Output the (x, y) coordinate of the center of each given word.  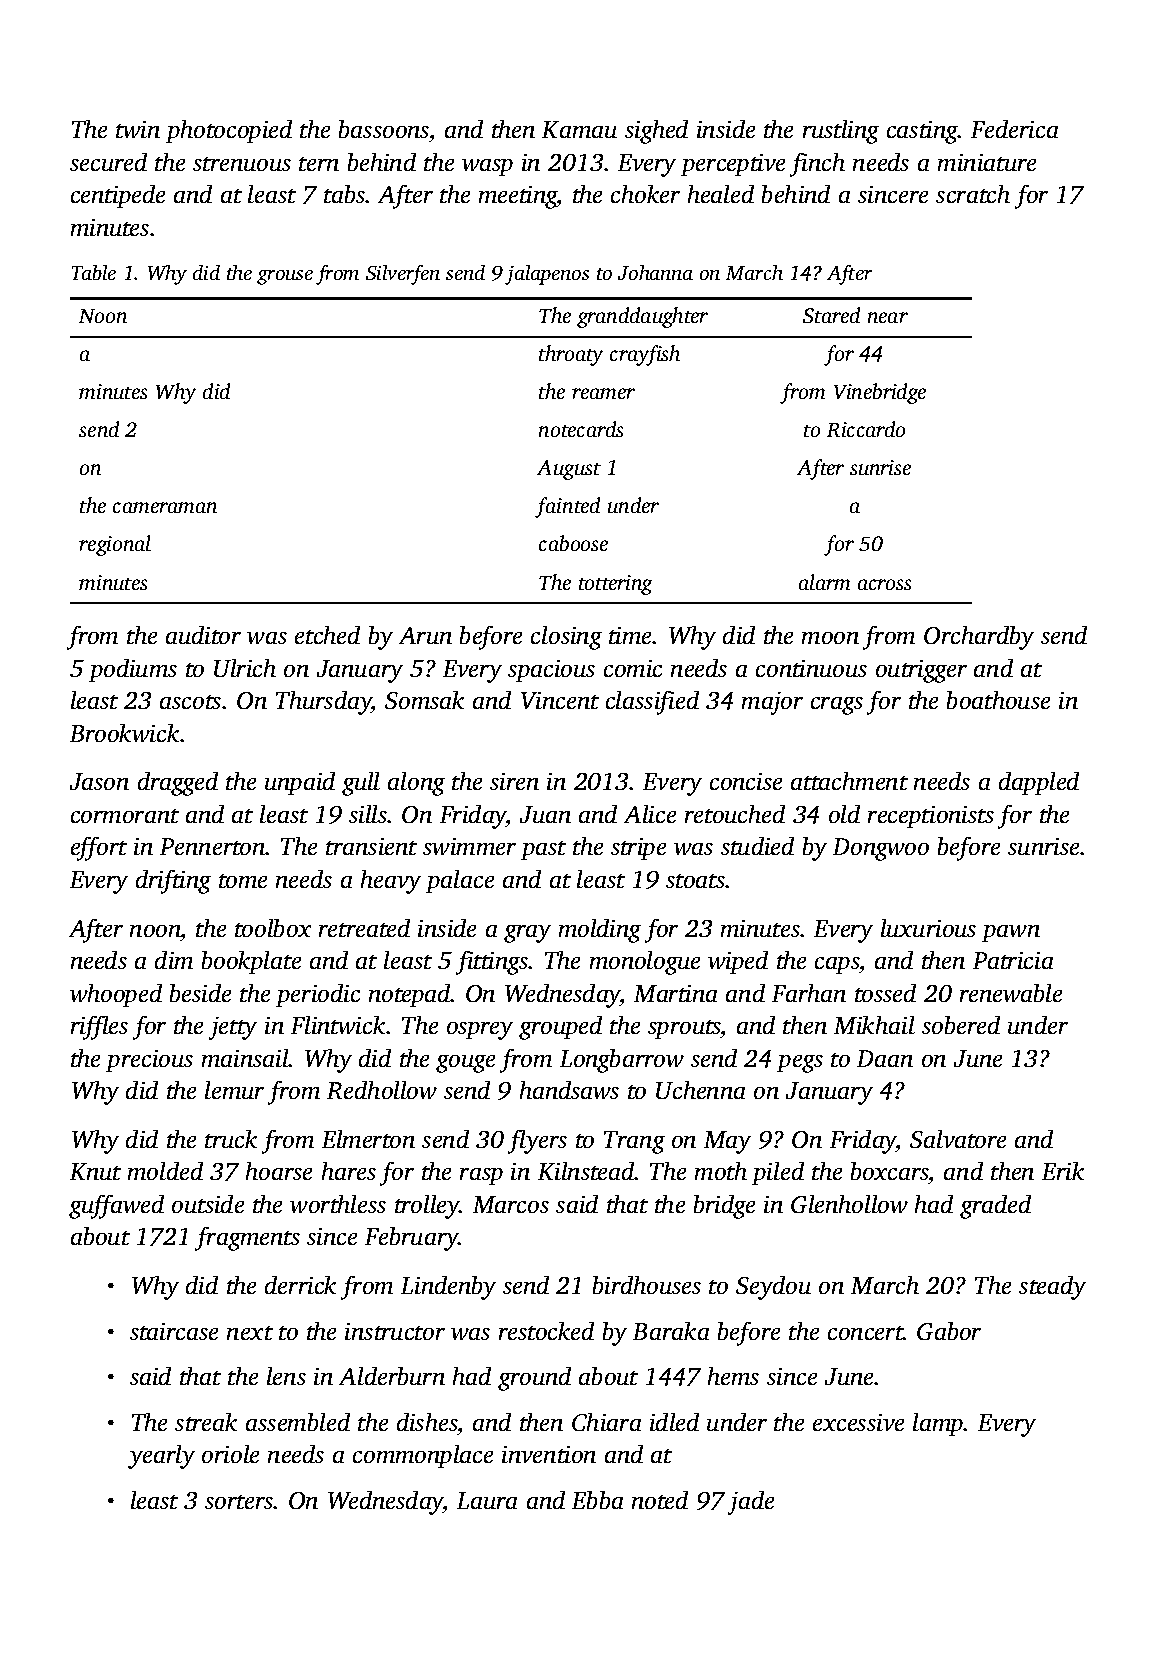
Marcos (511, 1204)
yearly (161, 1457)
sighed (656, 132)
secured (108, 162)
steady (1052, 1288)
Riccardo (866, 429)
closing (566, 638)
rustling (841, 132)
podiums (133, 670)
